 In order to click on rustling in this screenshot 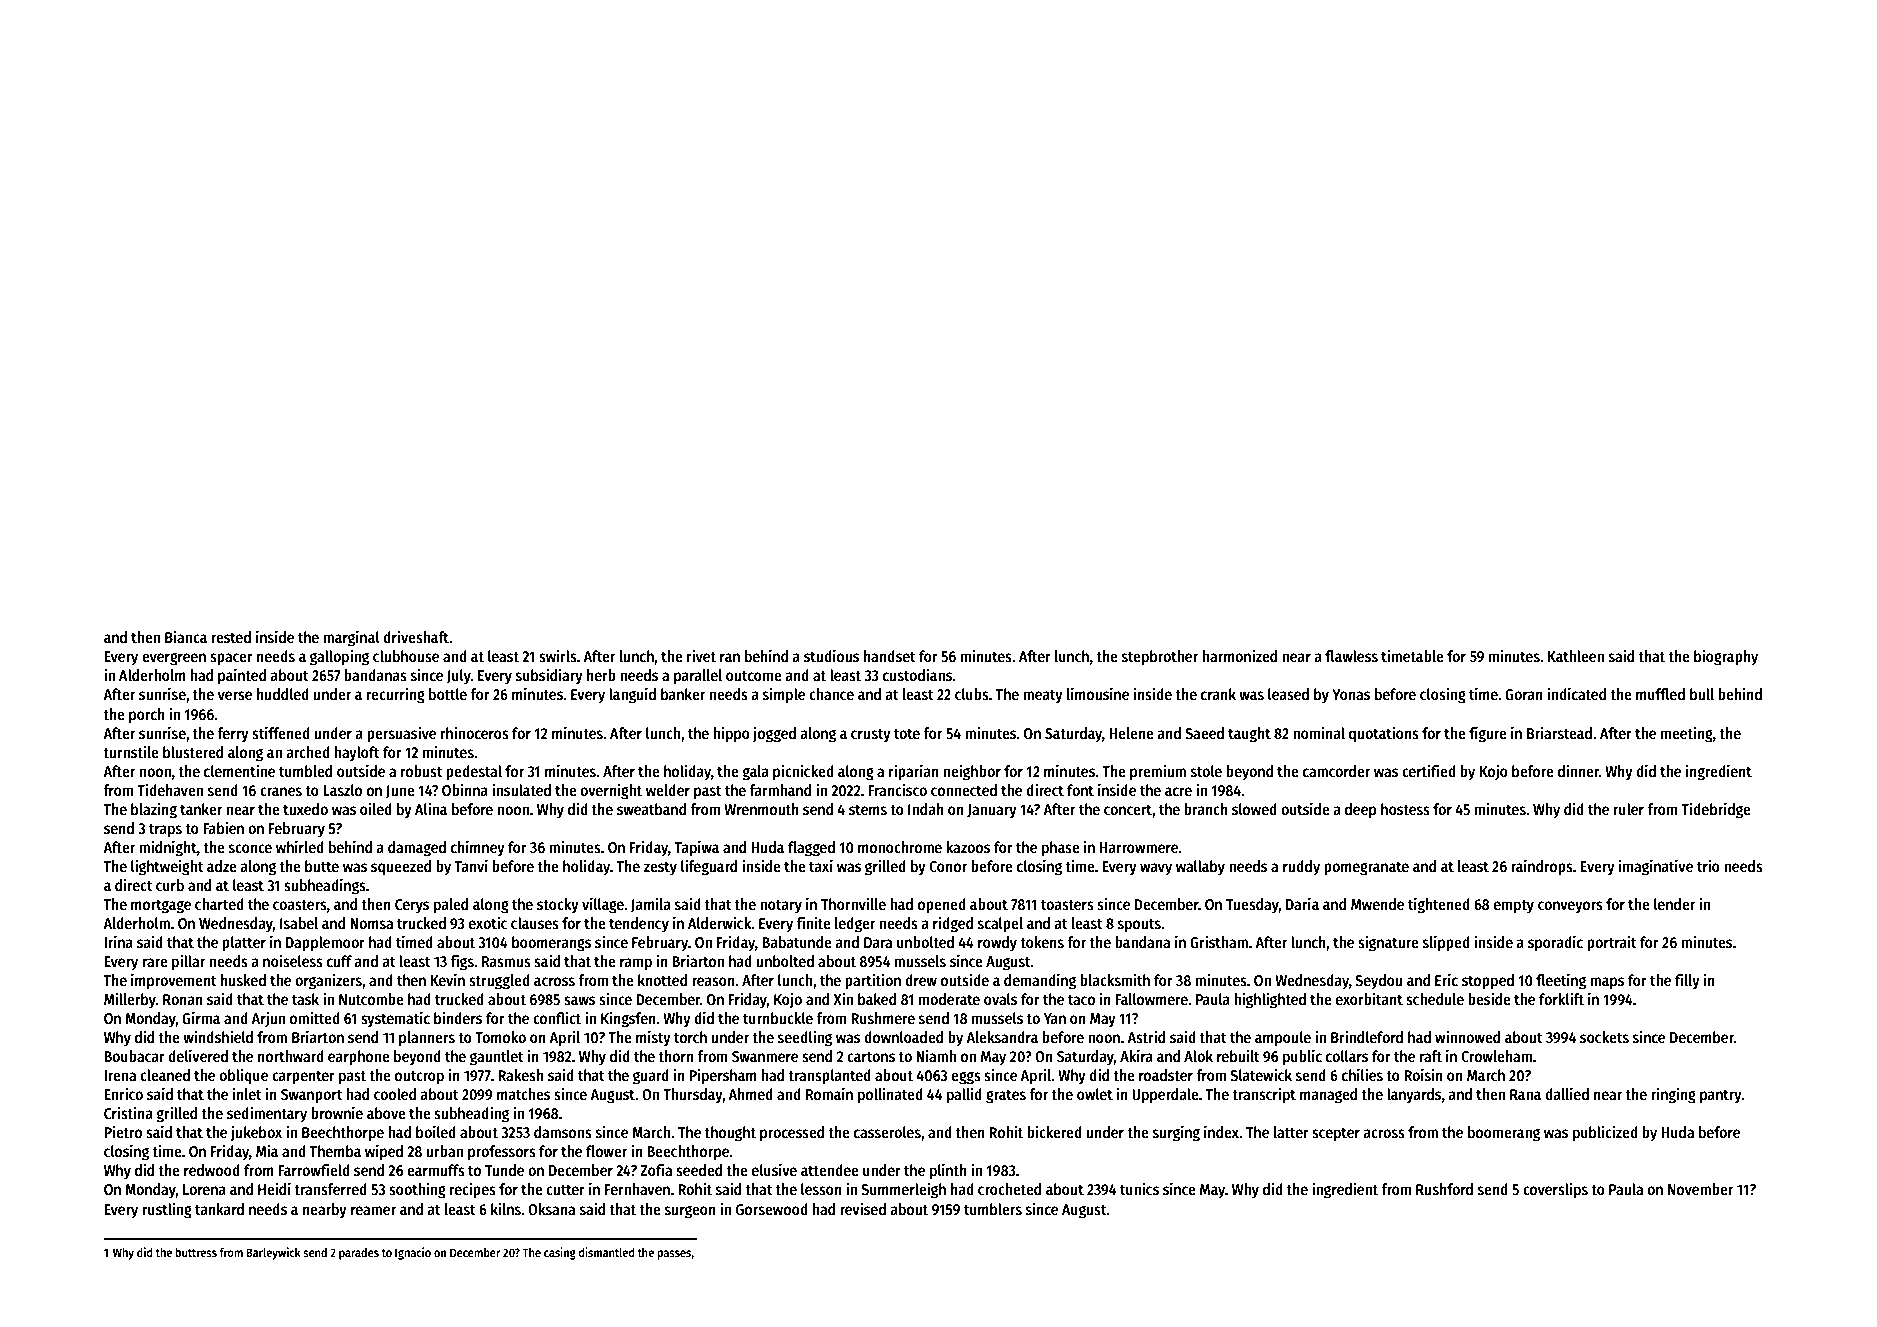, I will do `click(167, 1210)`.
